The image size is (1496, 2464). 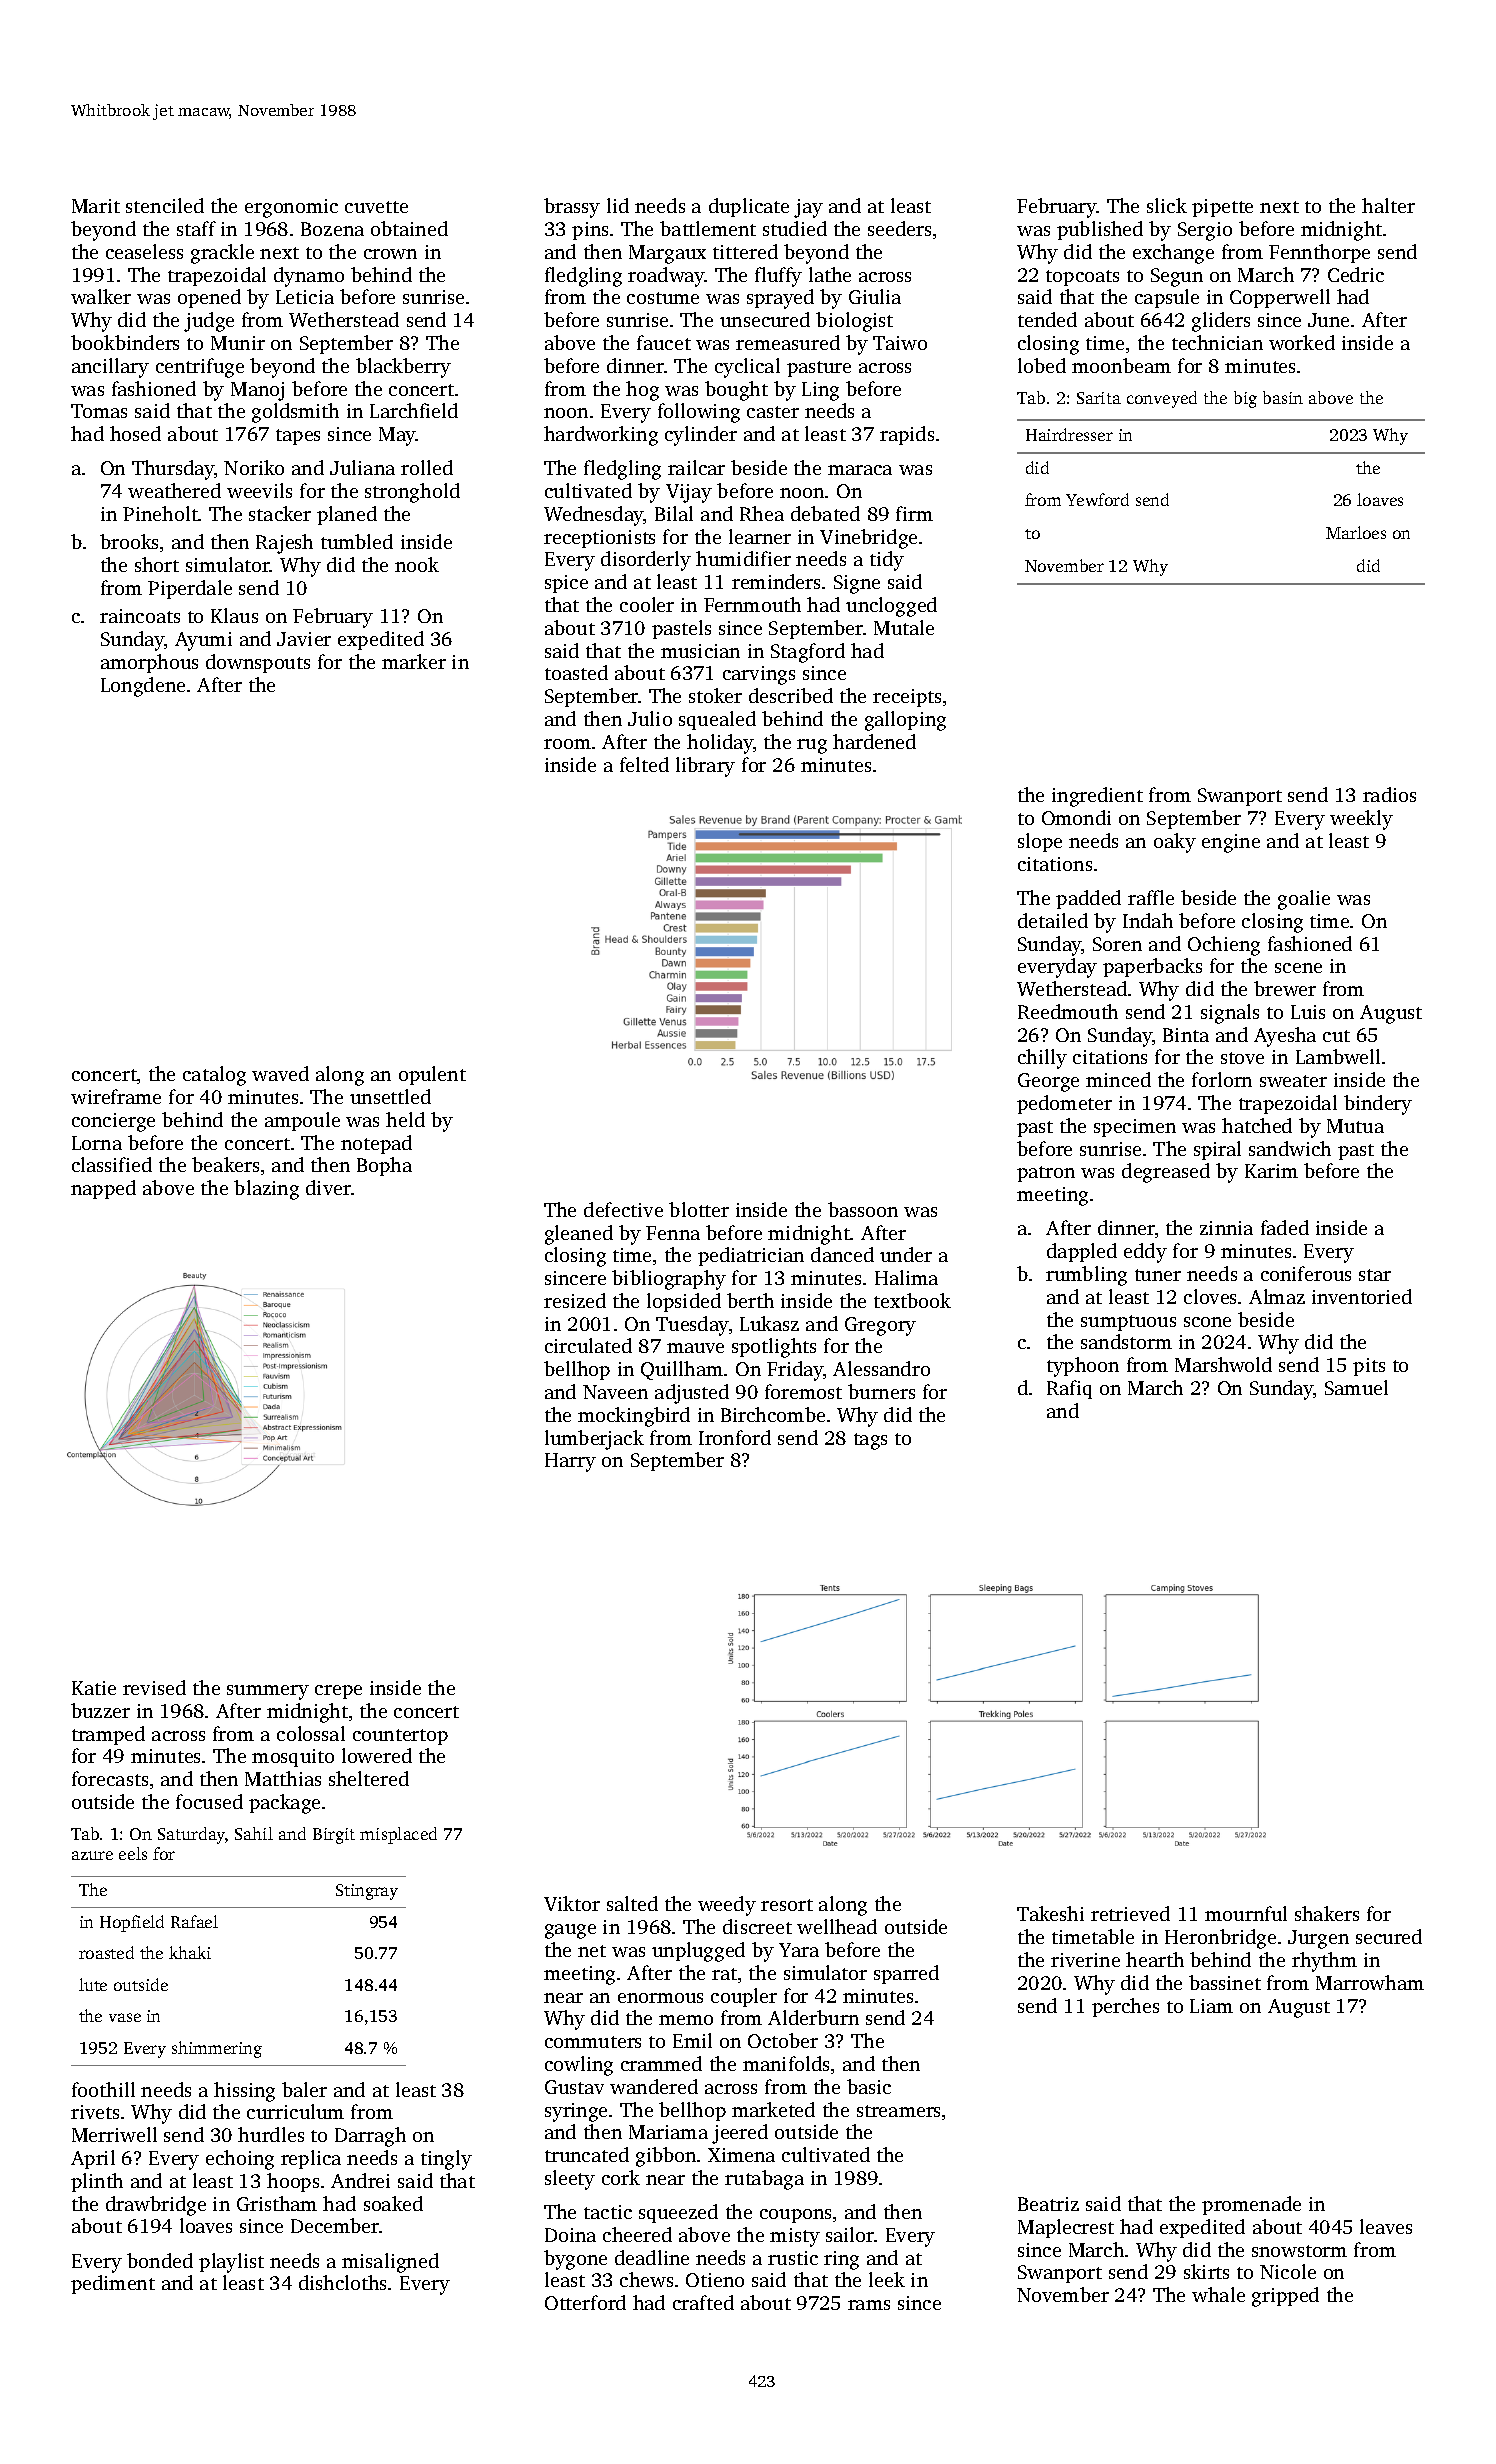 I want to click on scene, so click(x=1298, y=968).
